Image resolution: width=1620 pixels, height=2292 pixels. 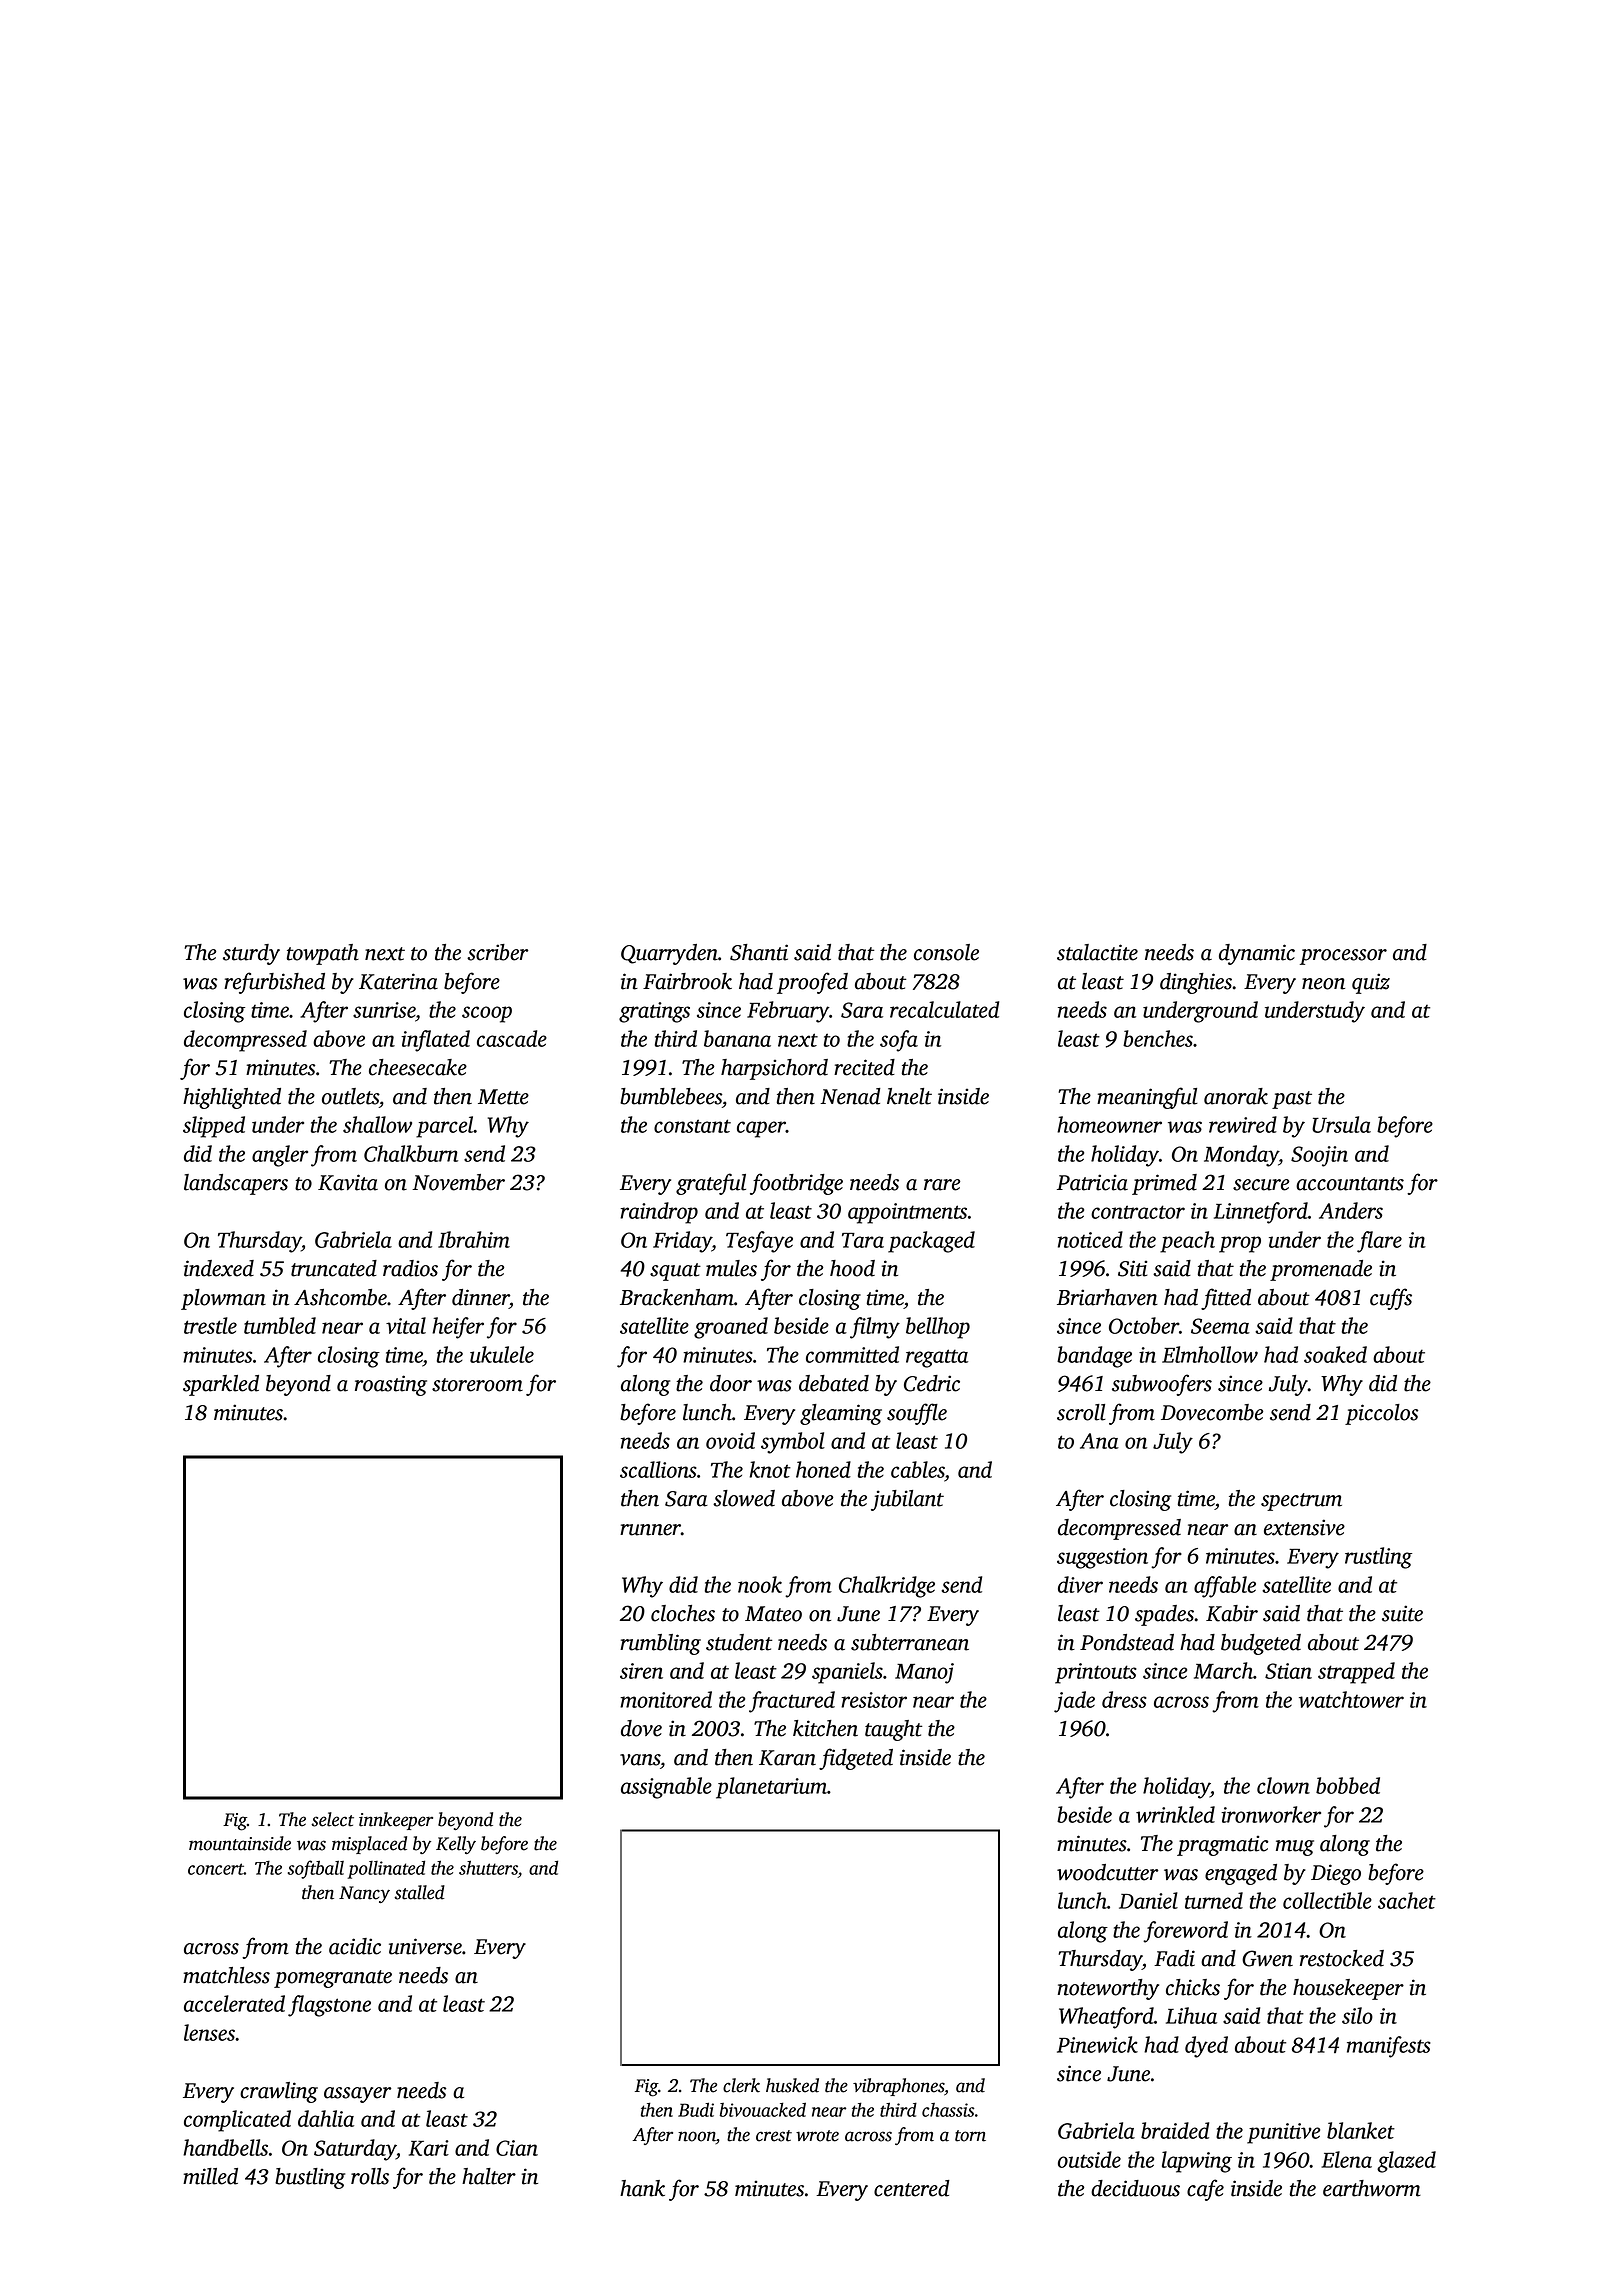 I want to click on rustling, so click(x=1378, y=1558).
